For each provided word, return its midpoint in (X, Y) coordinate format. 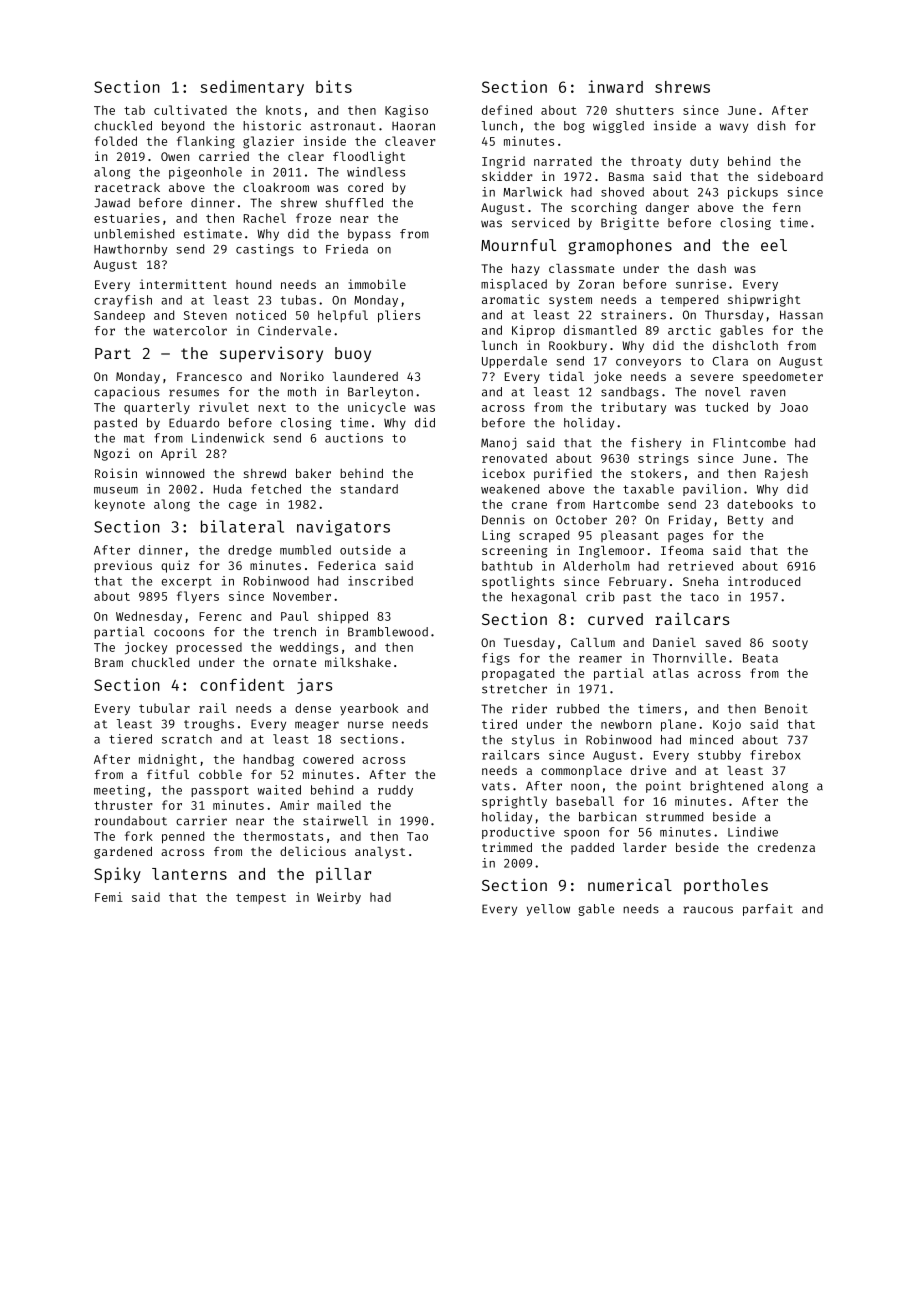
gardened (123, 853)
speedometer (783, 378)
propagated (518, 674)
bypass (369, 235)
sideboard (790, 176)
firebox (775, 755)
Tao (417, 836)
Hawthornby (130, 250)
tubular (164, 708)
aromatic (510, 299)
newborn (626, 724)
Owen (175, 156)
